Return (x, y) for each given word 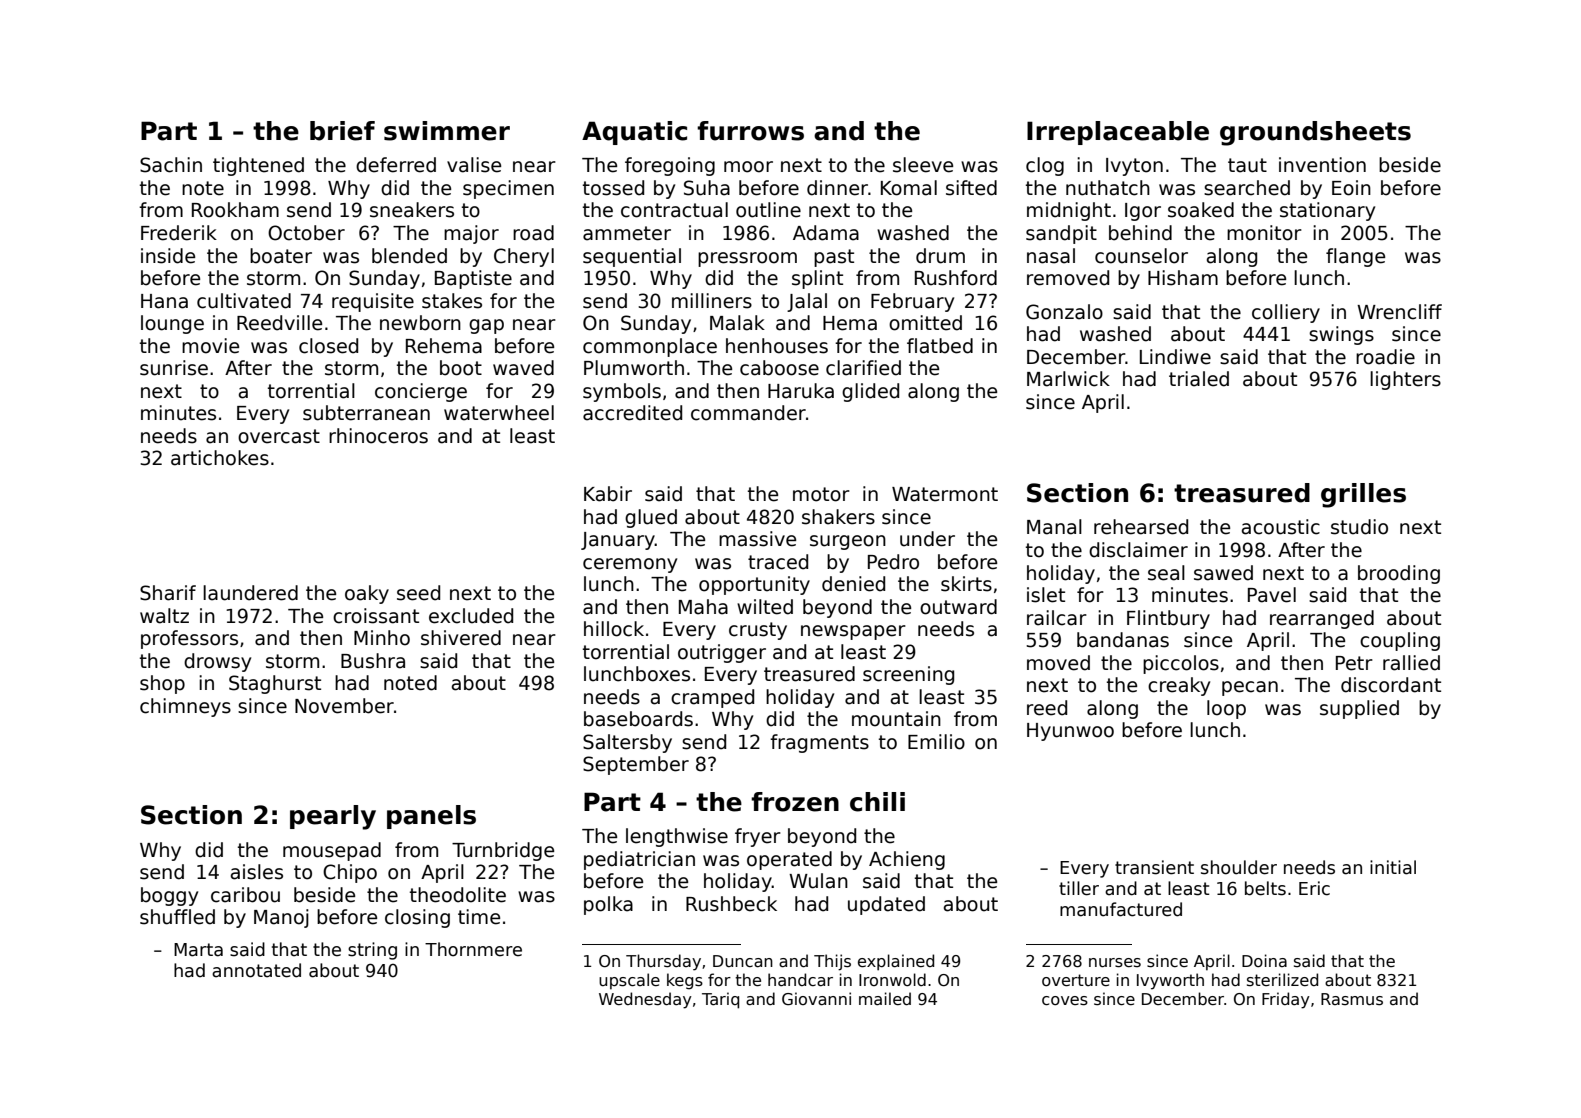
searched (1247, 188)
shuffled (177, 917)
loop (1226, 709)
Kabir (608, 494)
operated (789, 860)
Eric (1314, 888)
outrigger (722, 653)
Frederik (179, 233)
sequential (632, 257)
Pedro (893, 562)
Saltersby (627, 743)
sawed (1223, 573)
